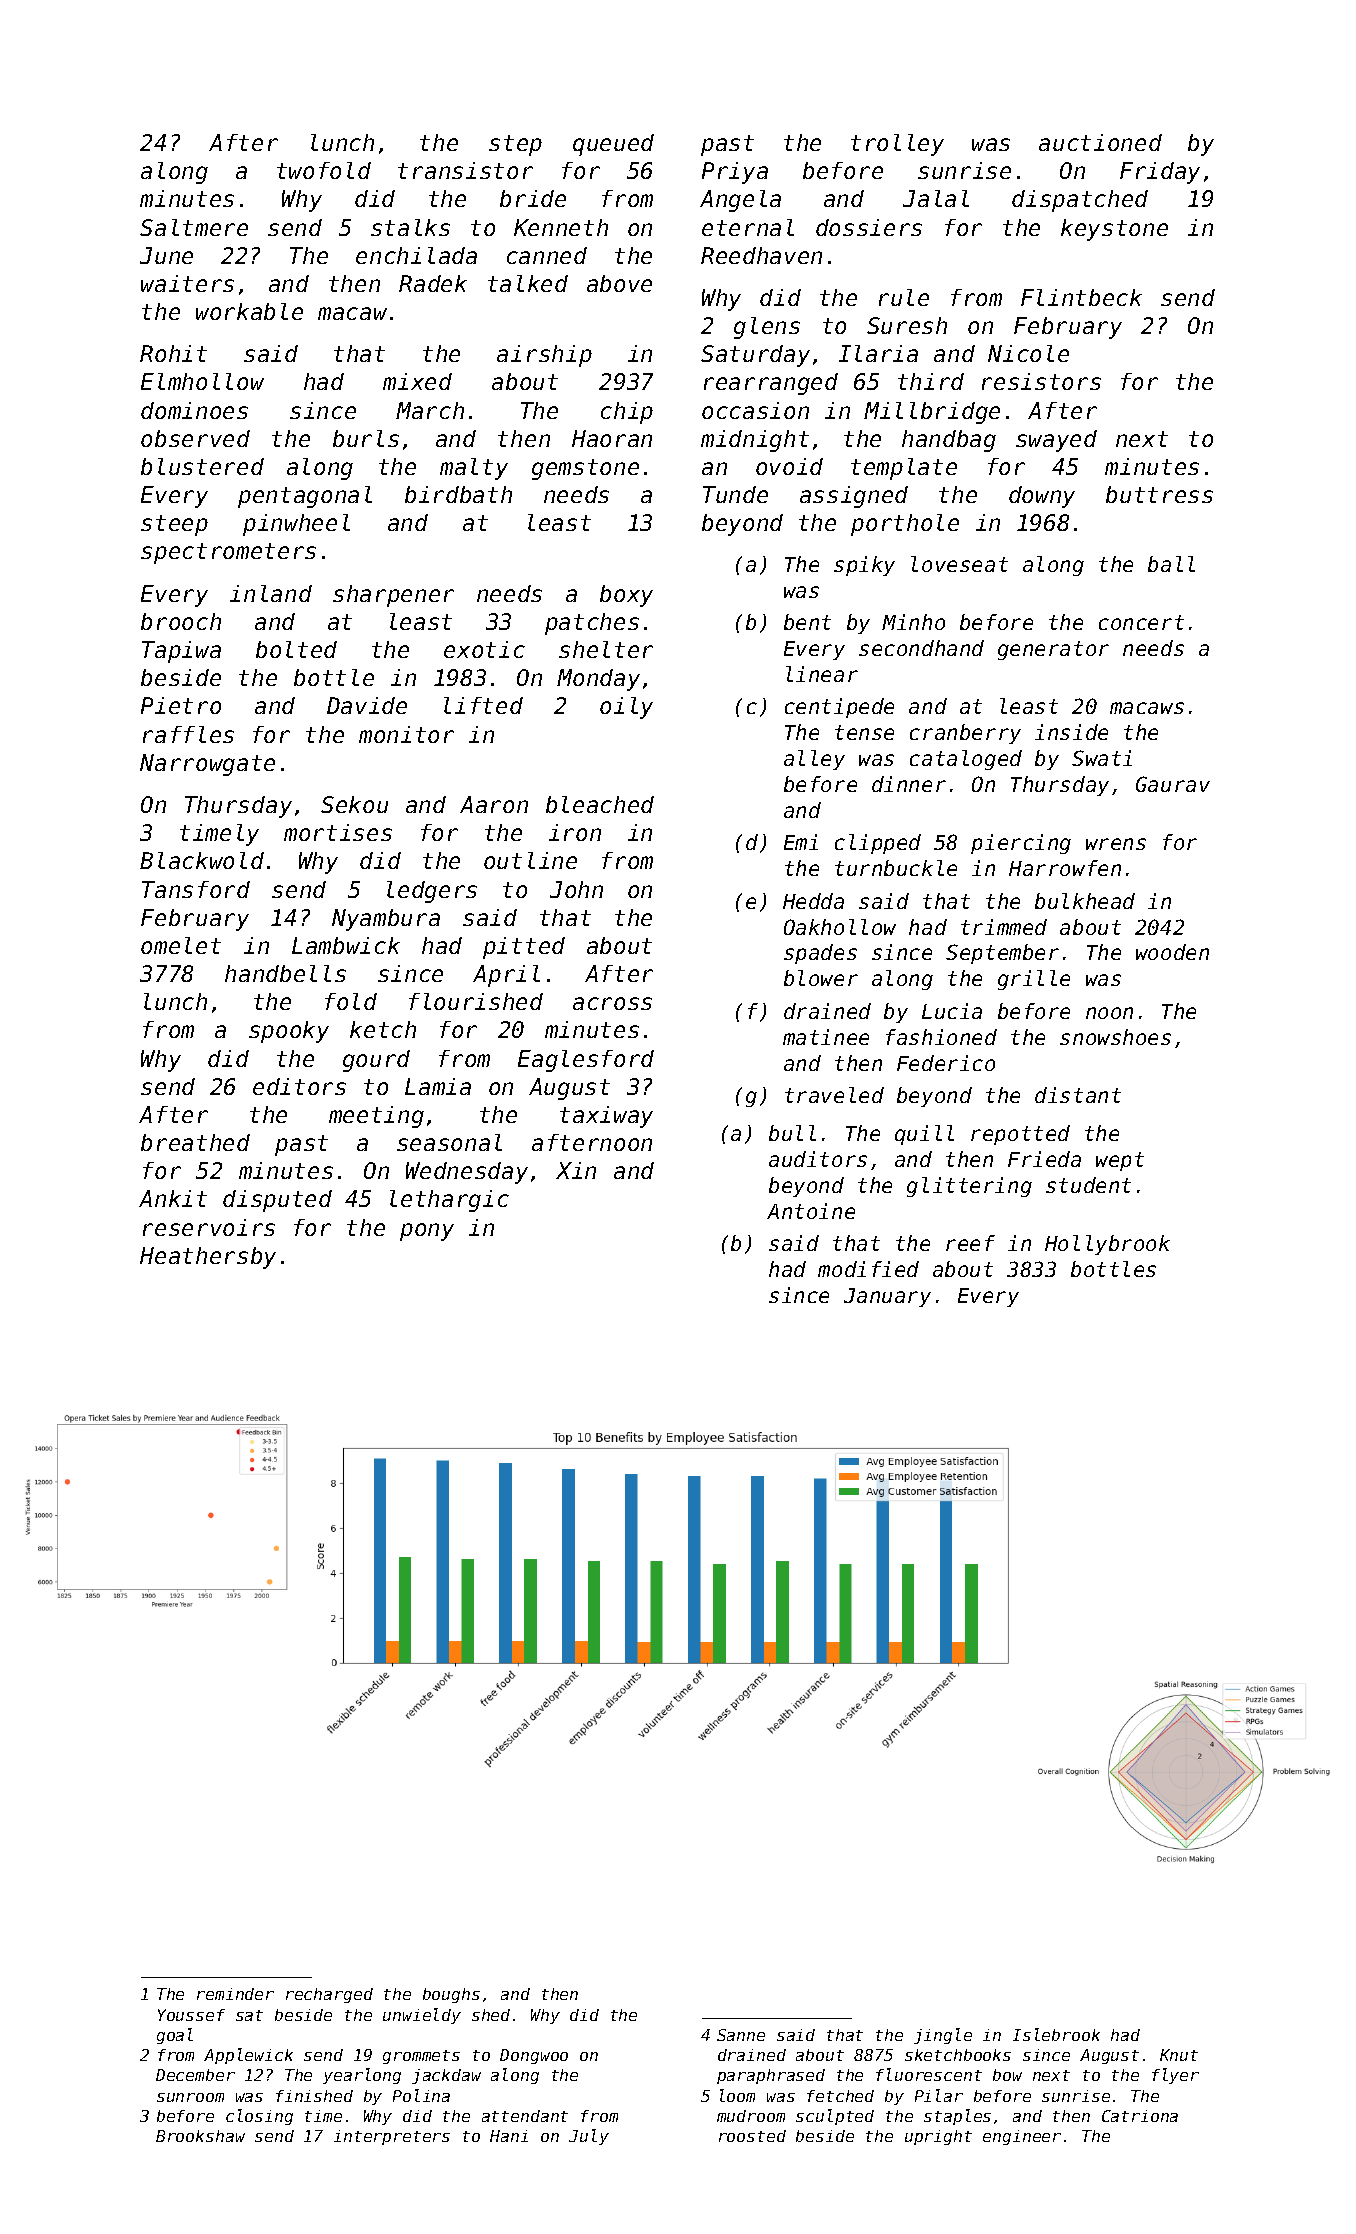  Describe the element at coordinates (235, 1994) in the page. I see `reminder` at that location.
